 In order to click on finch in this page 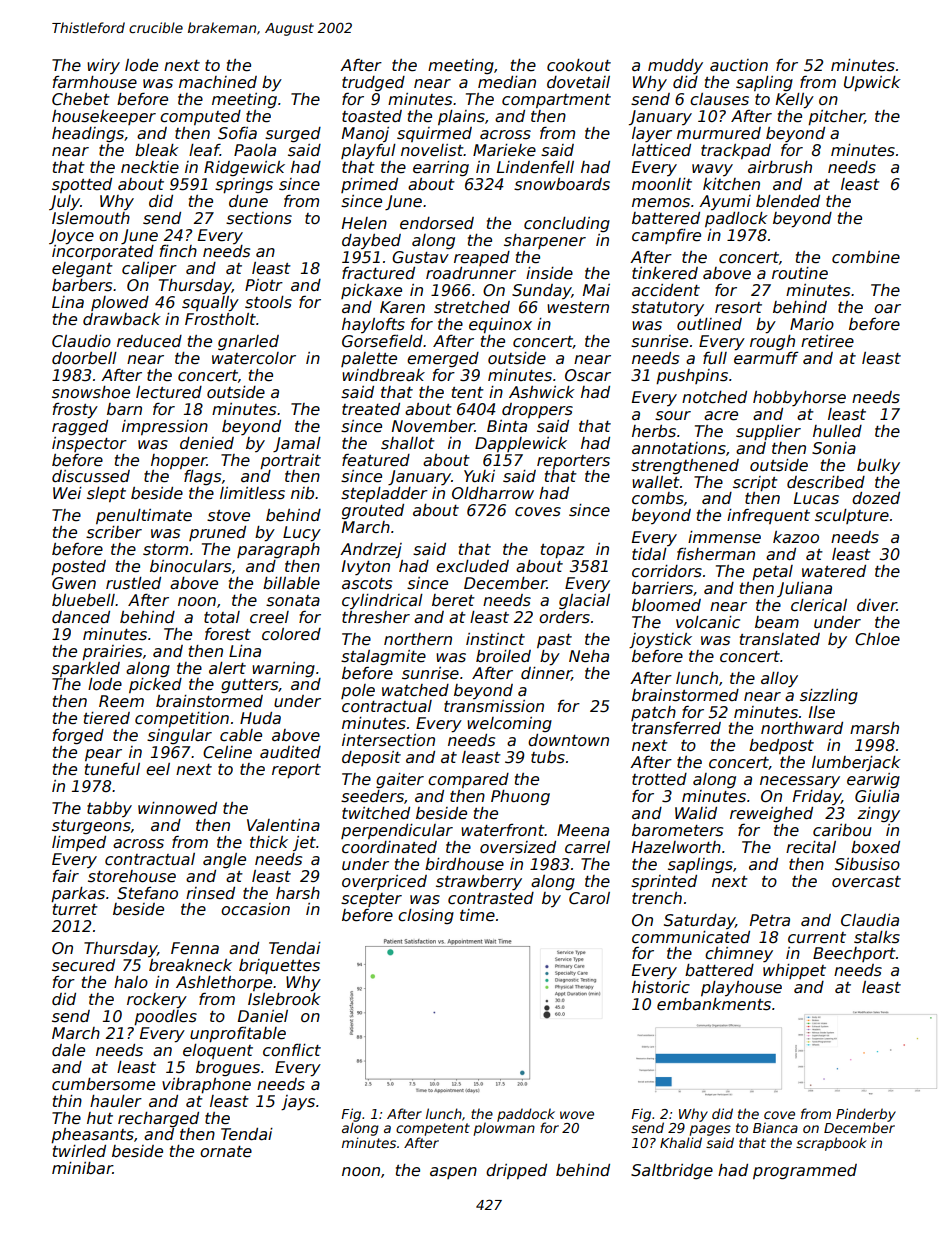, I will do `click(178, 251)`.
